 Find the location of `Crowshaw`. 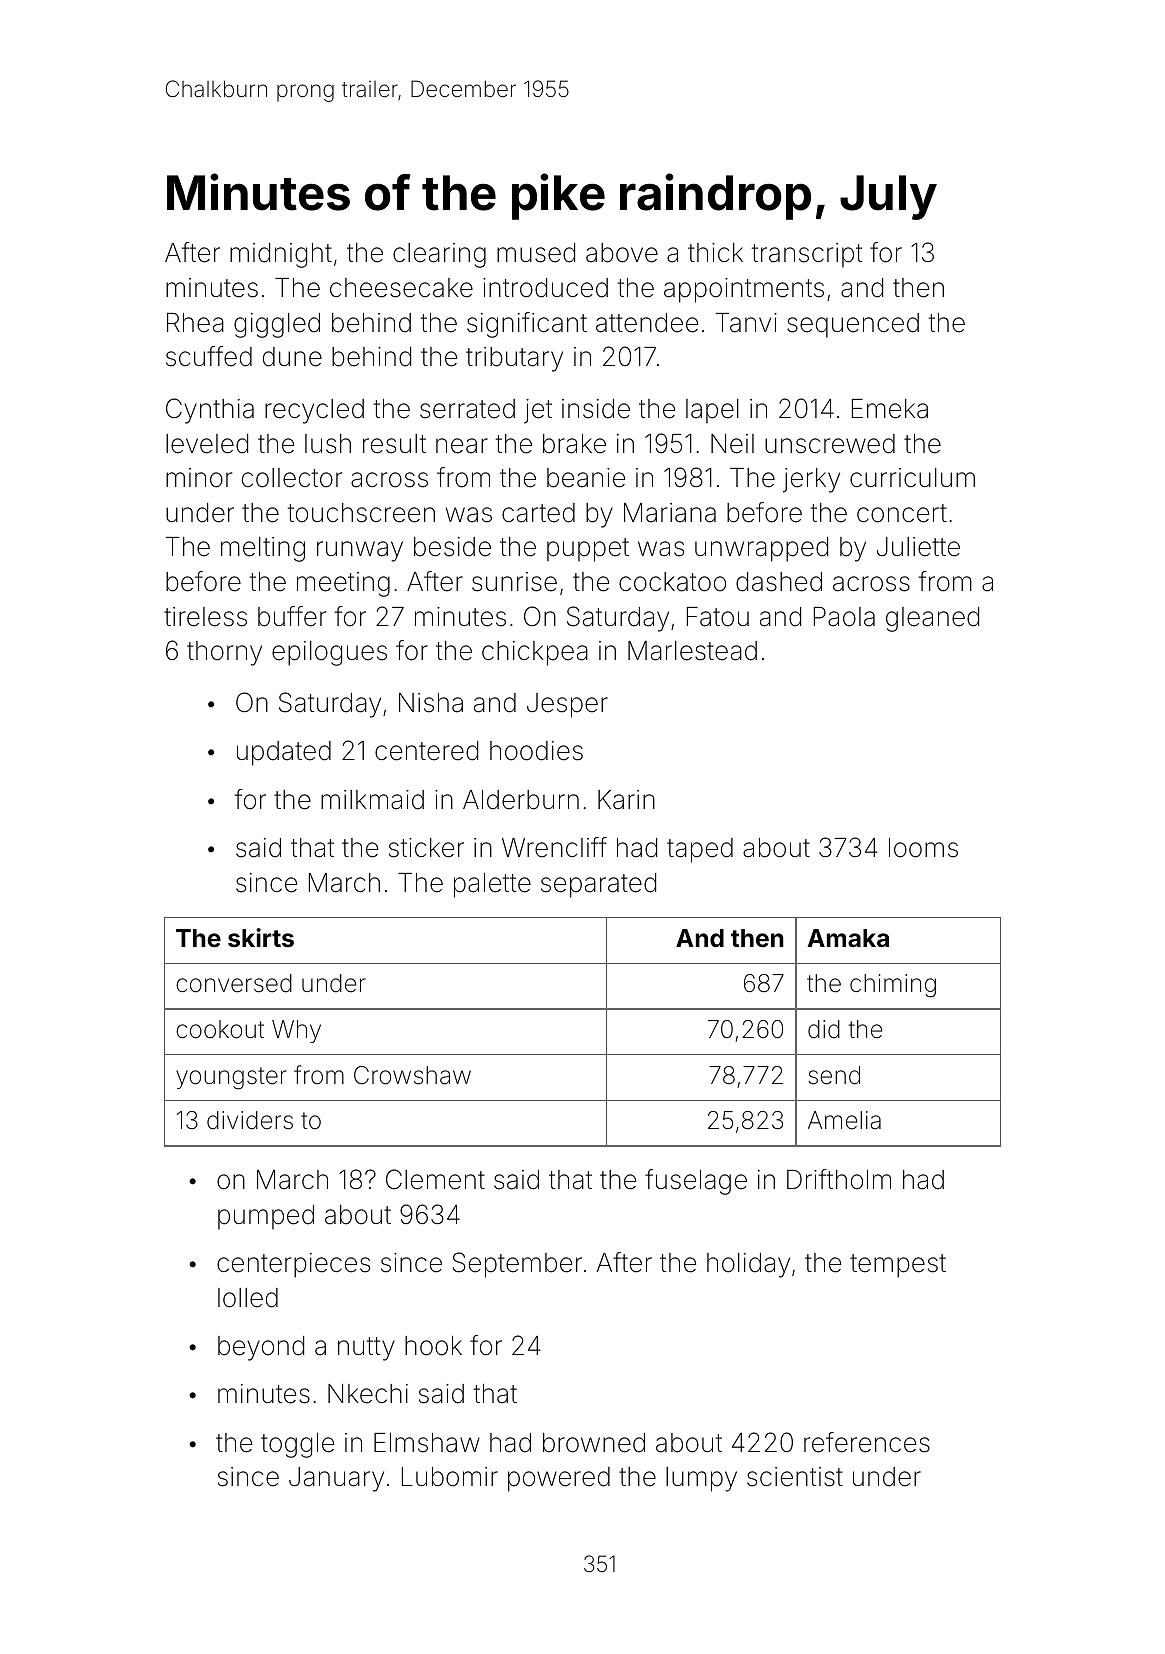

Crowshaw is located at coordinates (412, 1075).
